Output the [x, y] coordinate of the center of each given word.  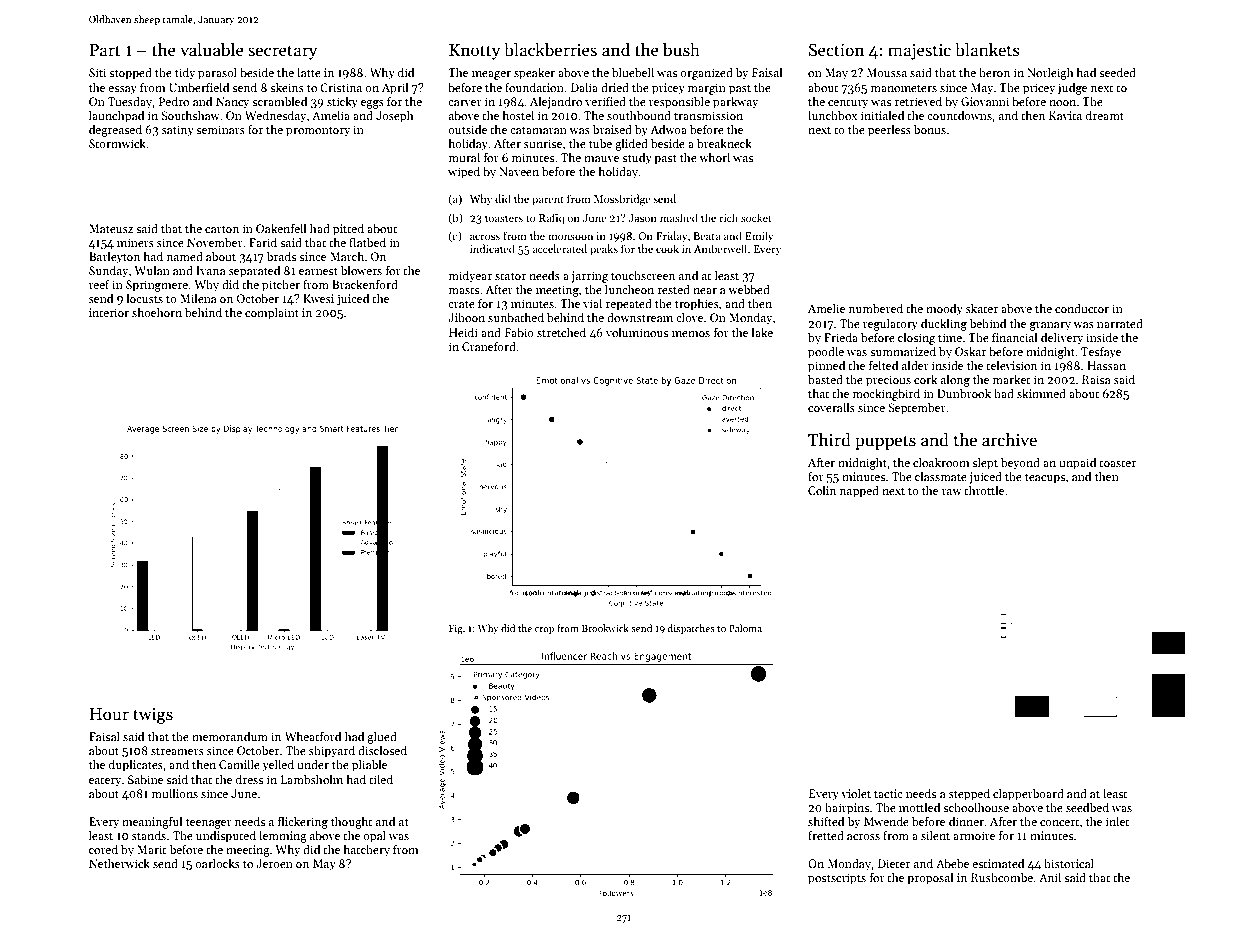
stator [510, 276]
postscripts [837, 879]
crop [544, 630]
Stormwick [117, 143]
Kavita [1065, 115]
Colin [822, 490]
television [1011, 365]
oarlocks [217, 863]
